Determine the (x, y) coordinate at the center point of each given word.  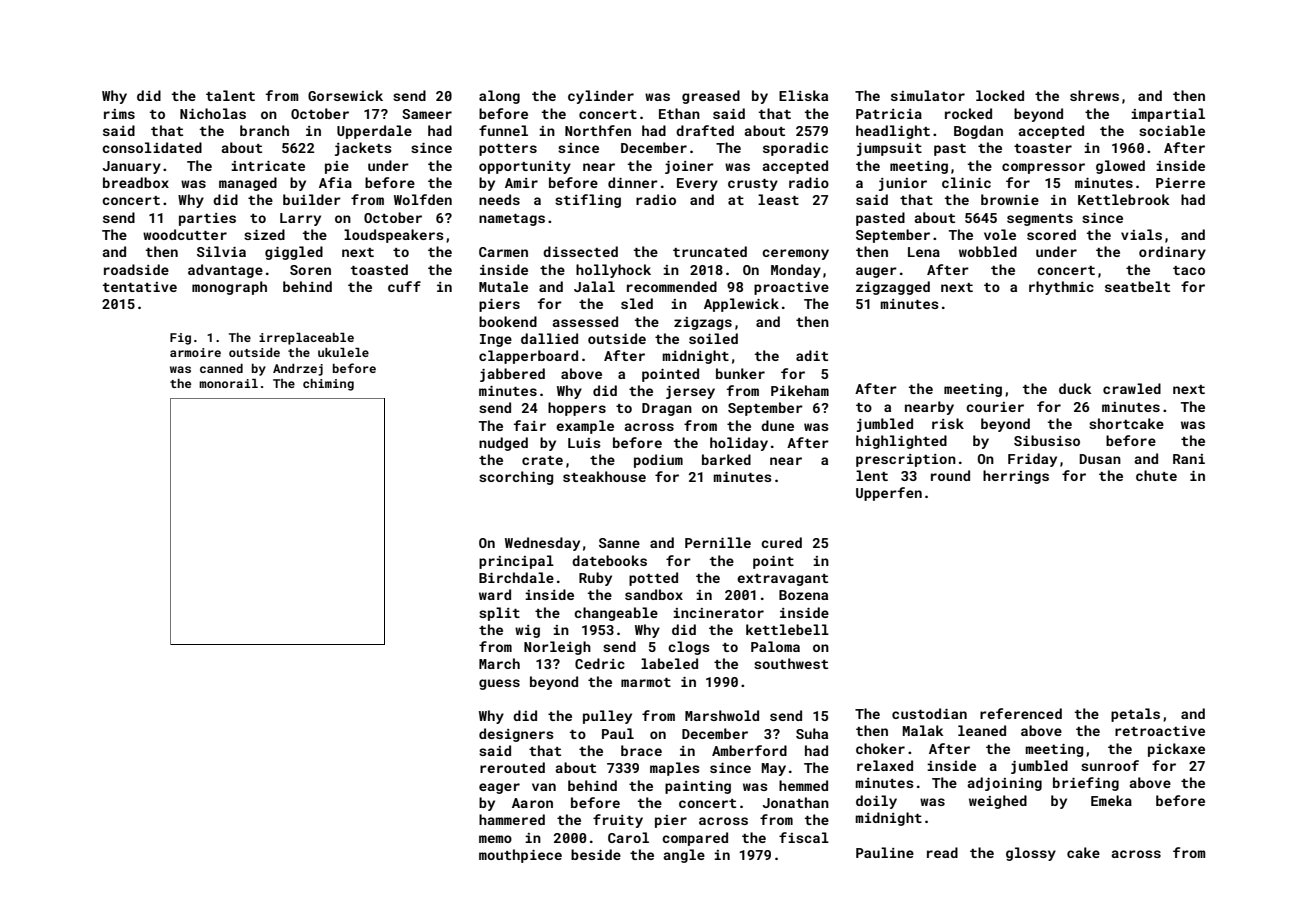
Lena (924, 252)
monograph (229, 288)
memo (495, 839)
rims (119, 114)
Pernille (718, 542)
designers (516, 735)
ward (495, 594)
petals (1135, 715)
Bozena (803, 595)
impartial (1168, 115)
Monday (796, 271)
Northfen (598, 130)
